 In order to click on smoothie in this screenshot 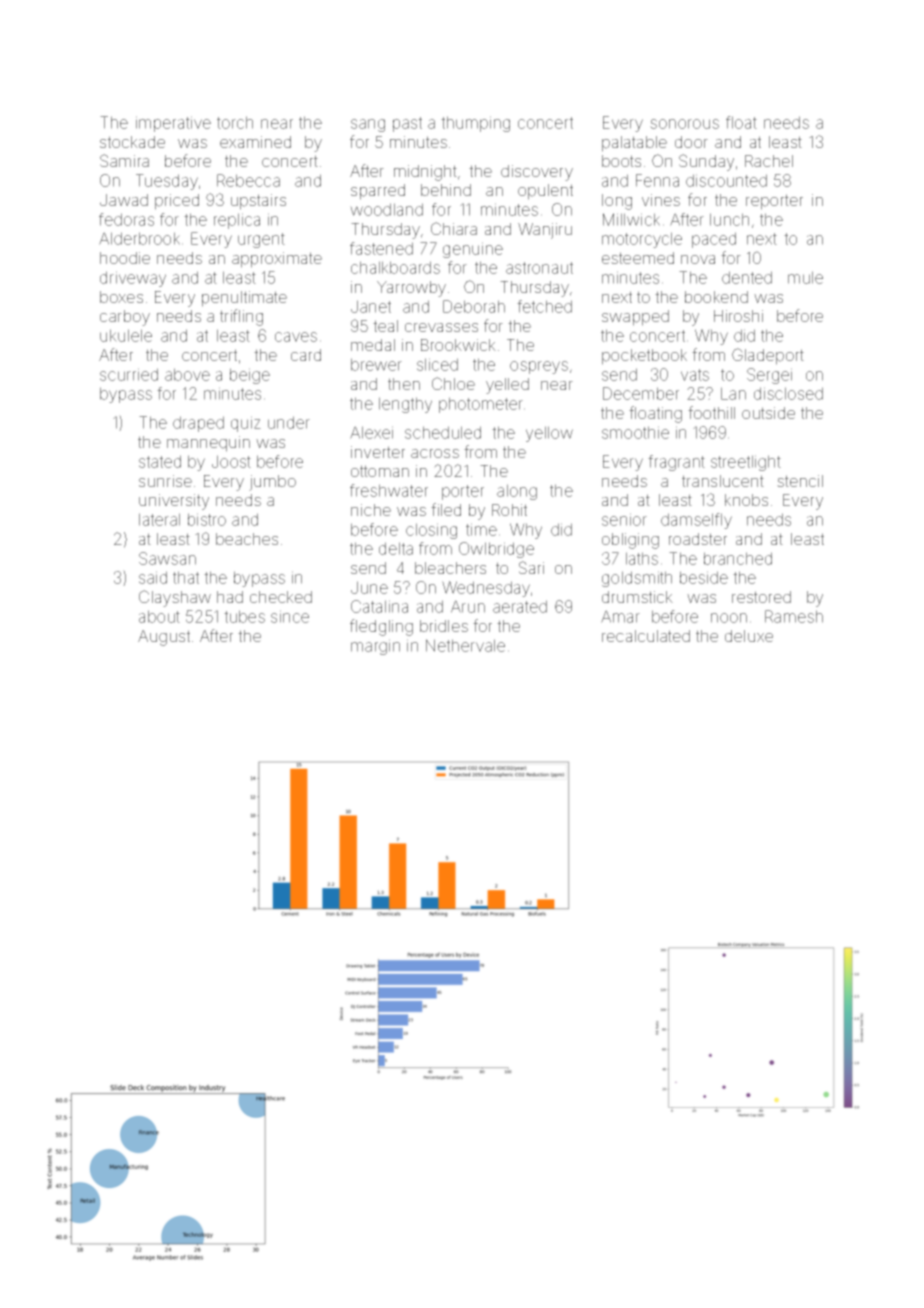, I will do `click(635, 432)`.
